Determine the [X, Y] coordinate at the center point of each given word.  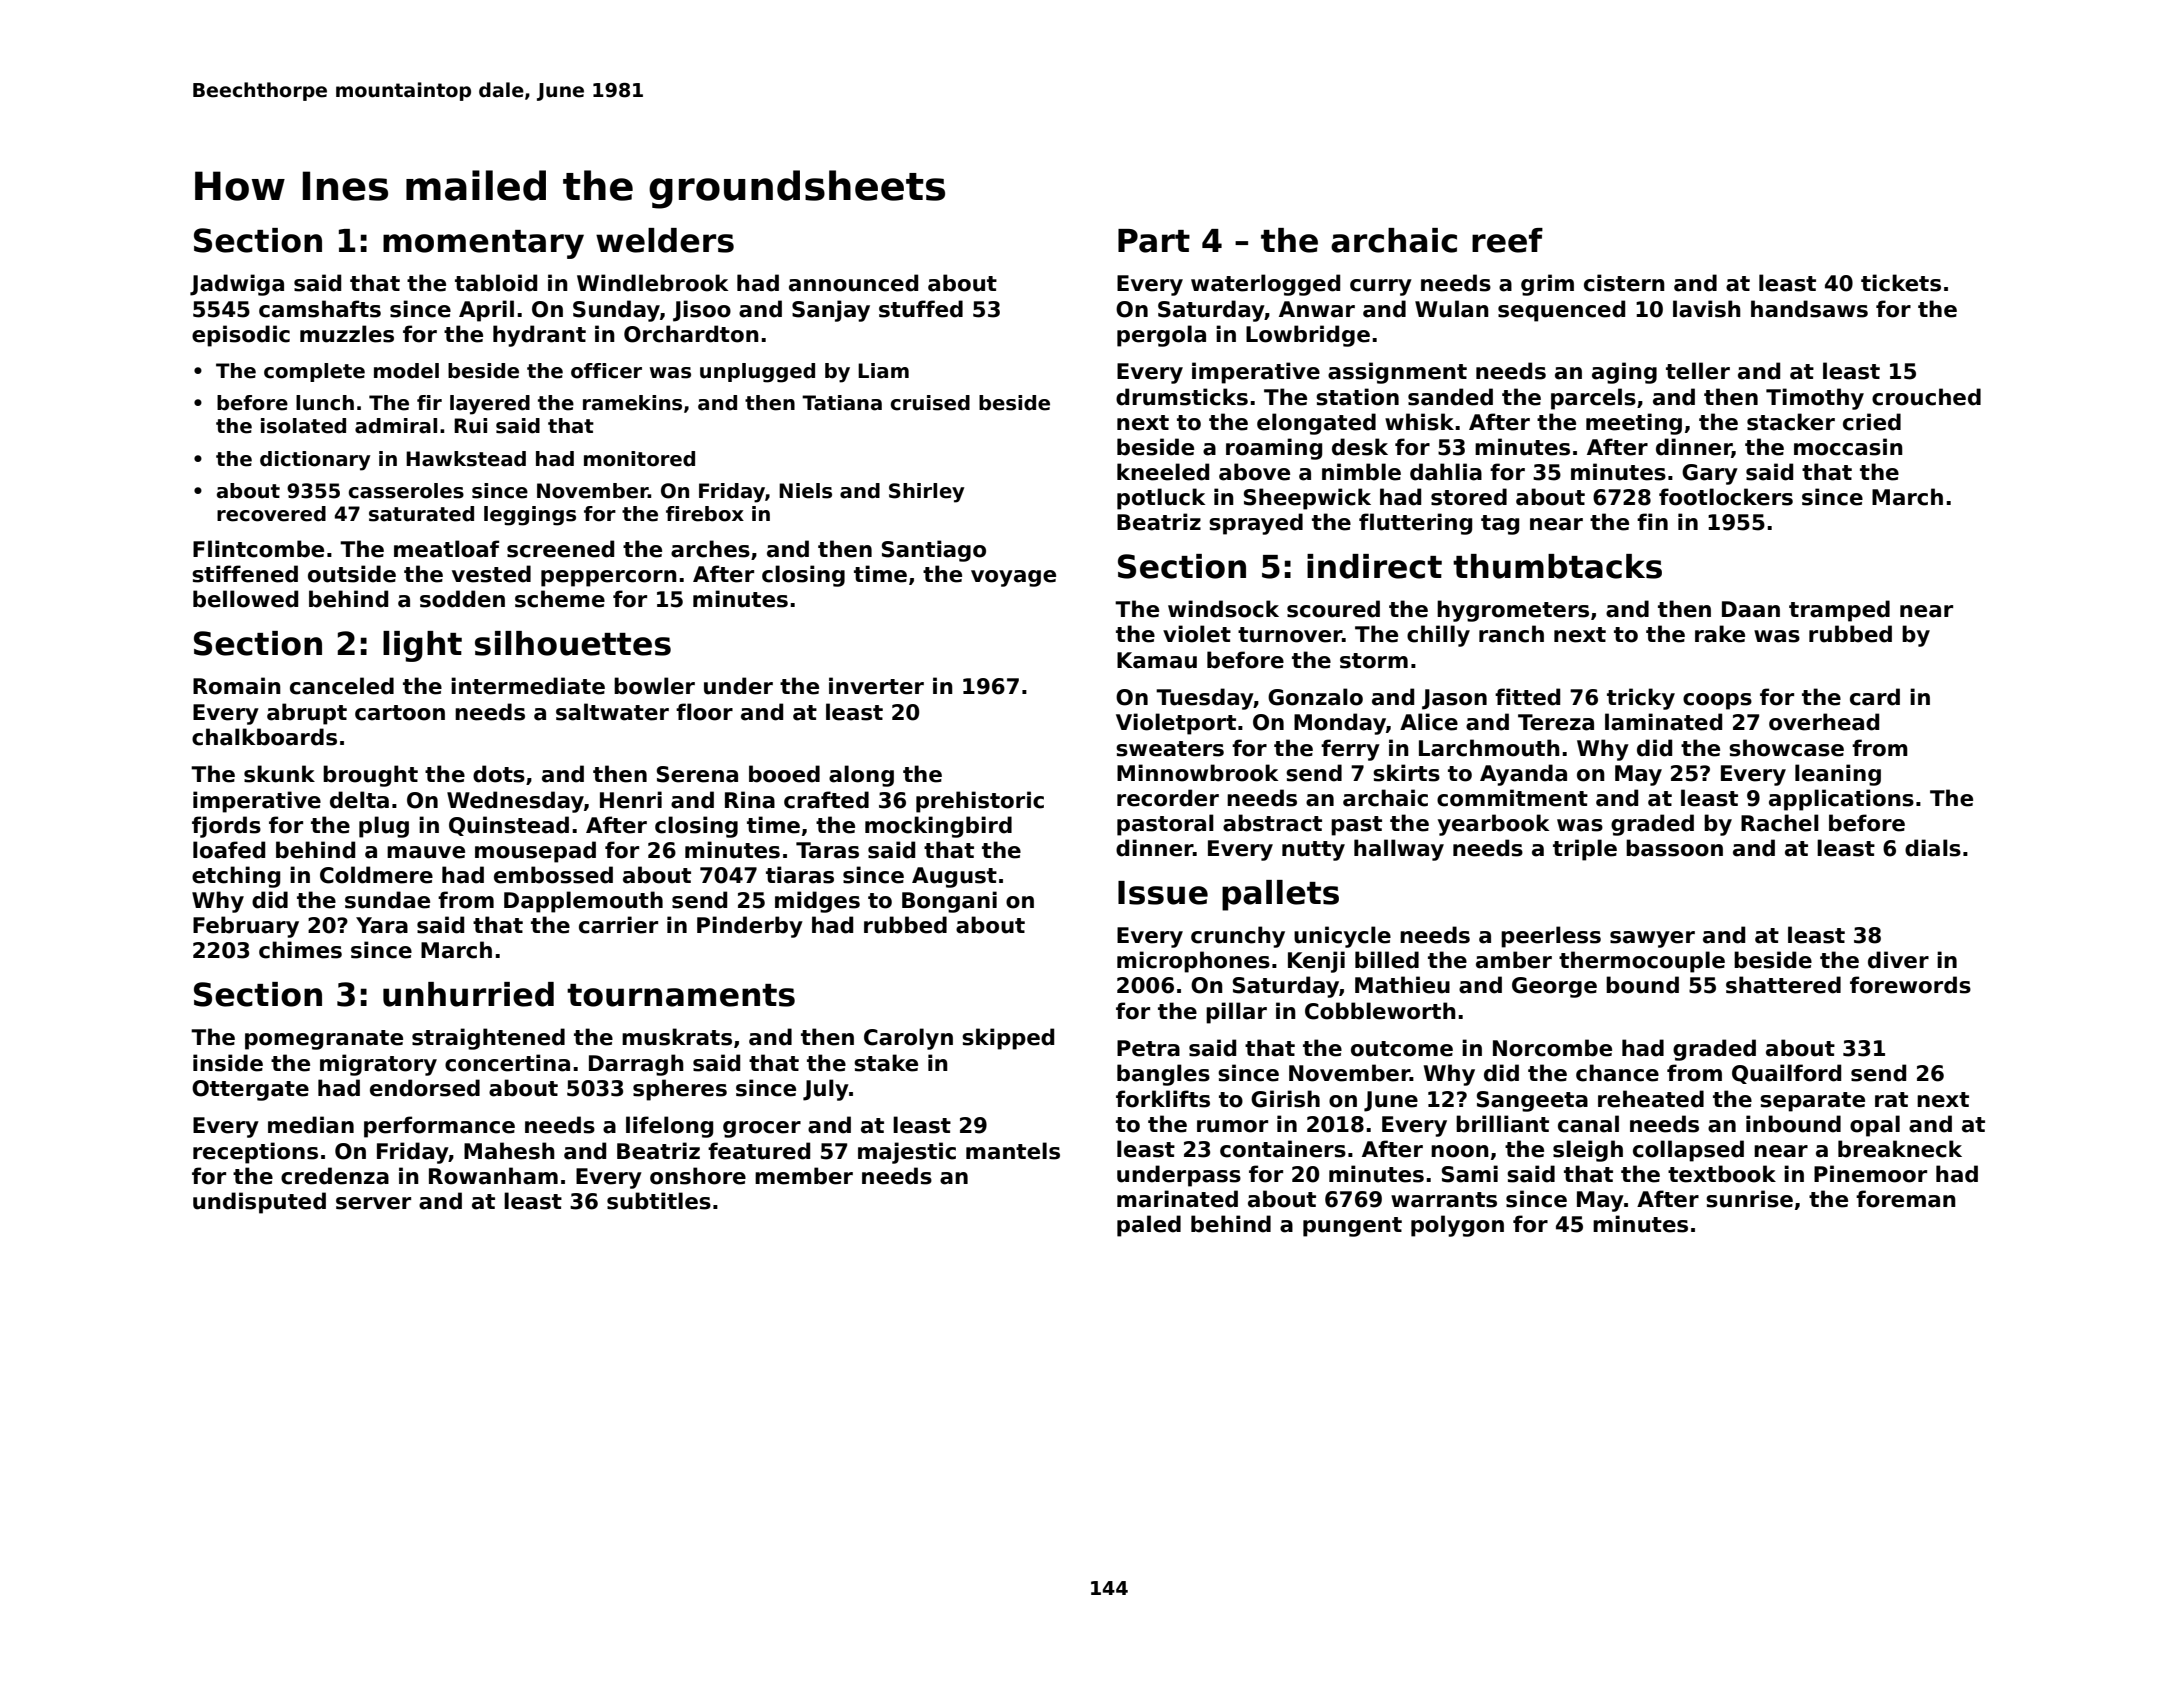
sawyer [1652, 939]
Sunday [616, 311]
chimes [300, 950]
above [1254, 472]
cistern [1624, 283]
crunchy [1238, 937]
